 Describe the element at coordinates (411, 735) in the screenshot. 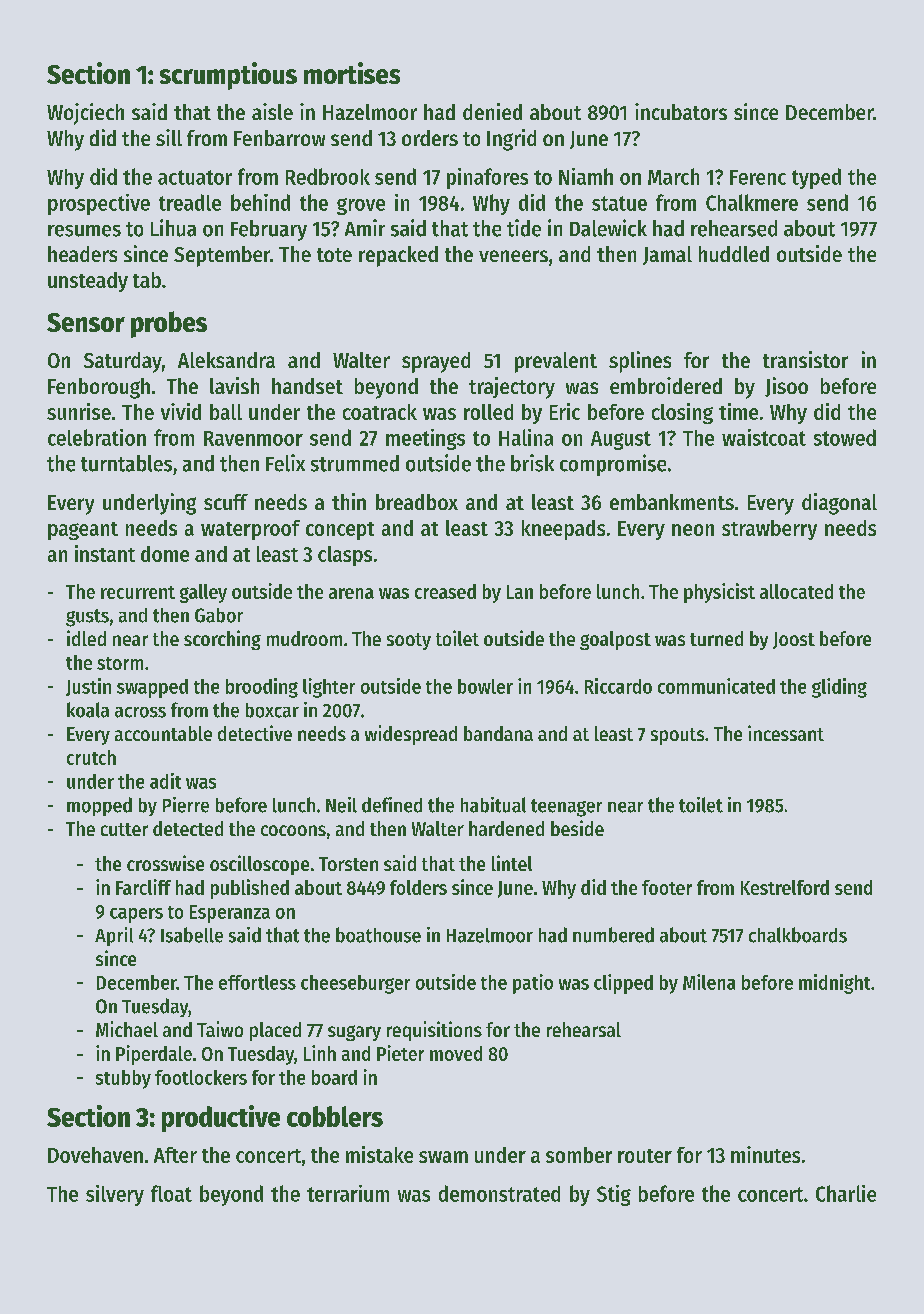

I see `widespread` at that location.
